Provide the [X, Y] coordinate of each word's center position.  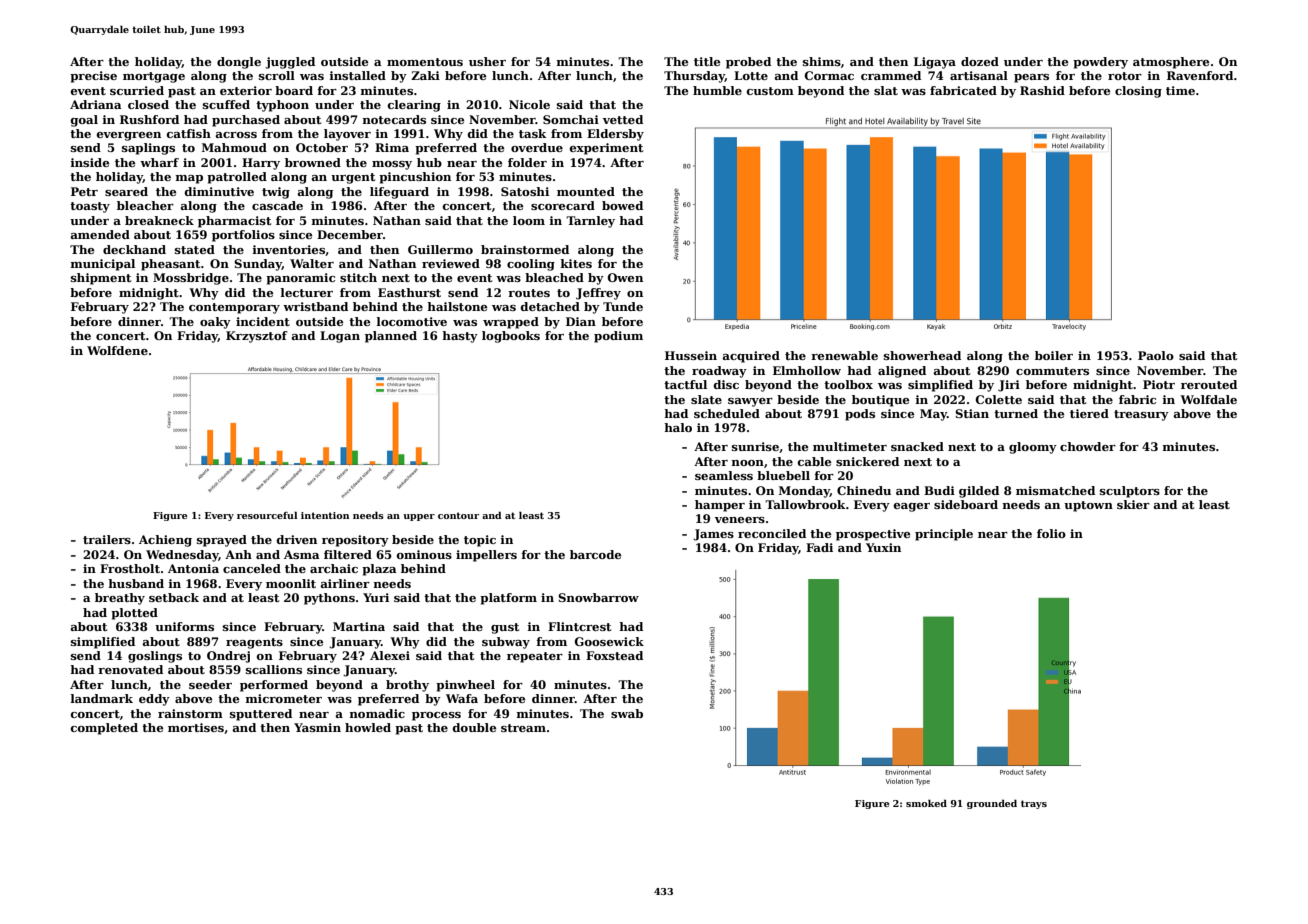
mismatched [1055, 490]
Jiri [1009, 386]
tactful [685, 384]
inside [89, 162]
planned [391, 337]
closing [1138, 92]
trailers [107, 539]
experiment [606, 149]
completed [104, 729]
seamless [724, 475]
